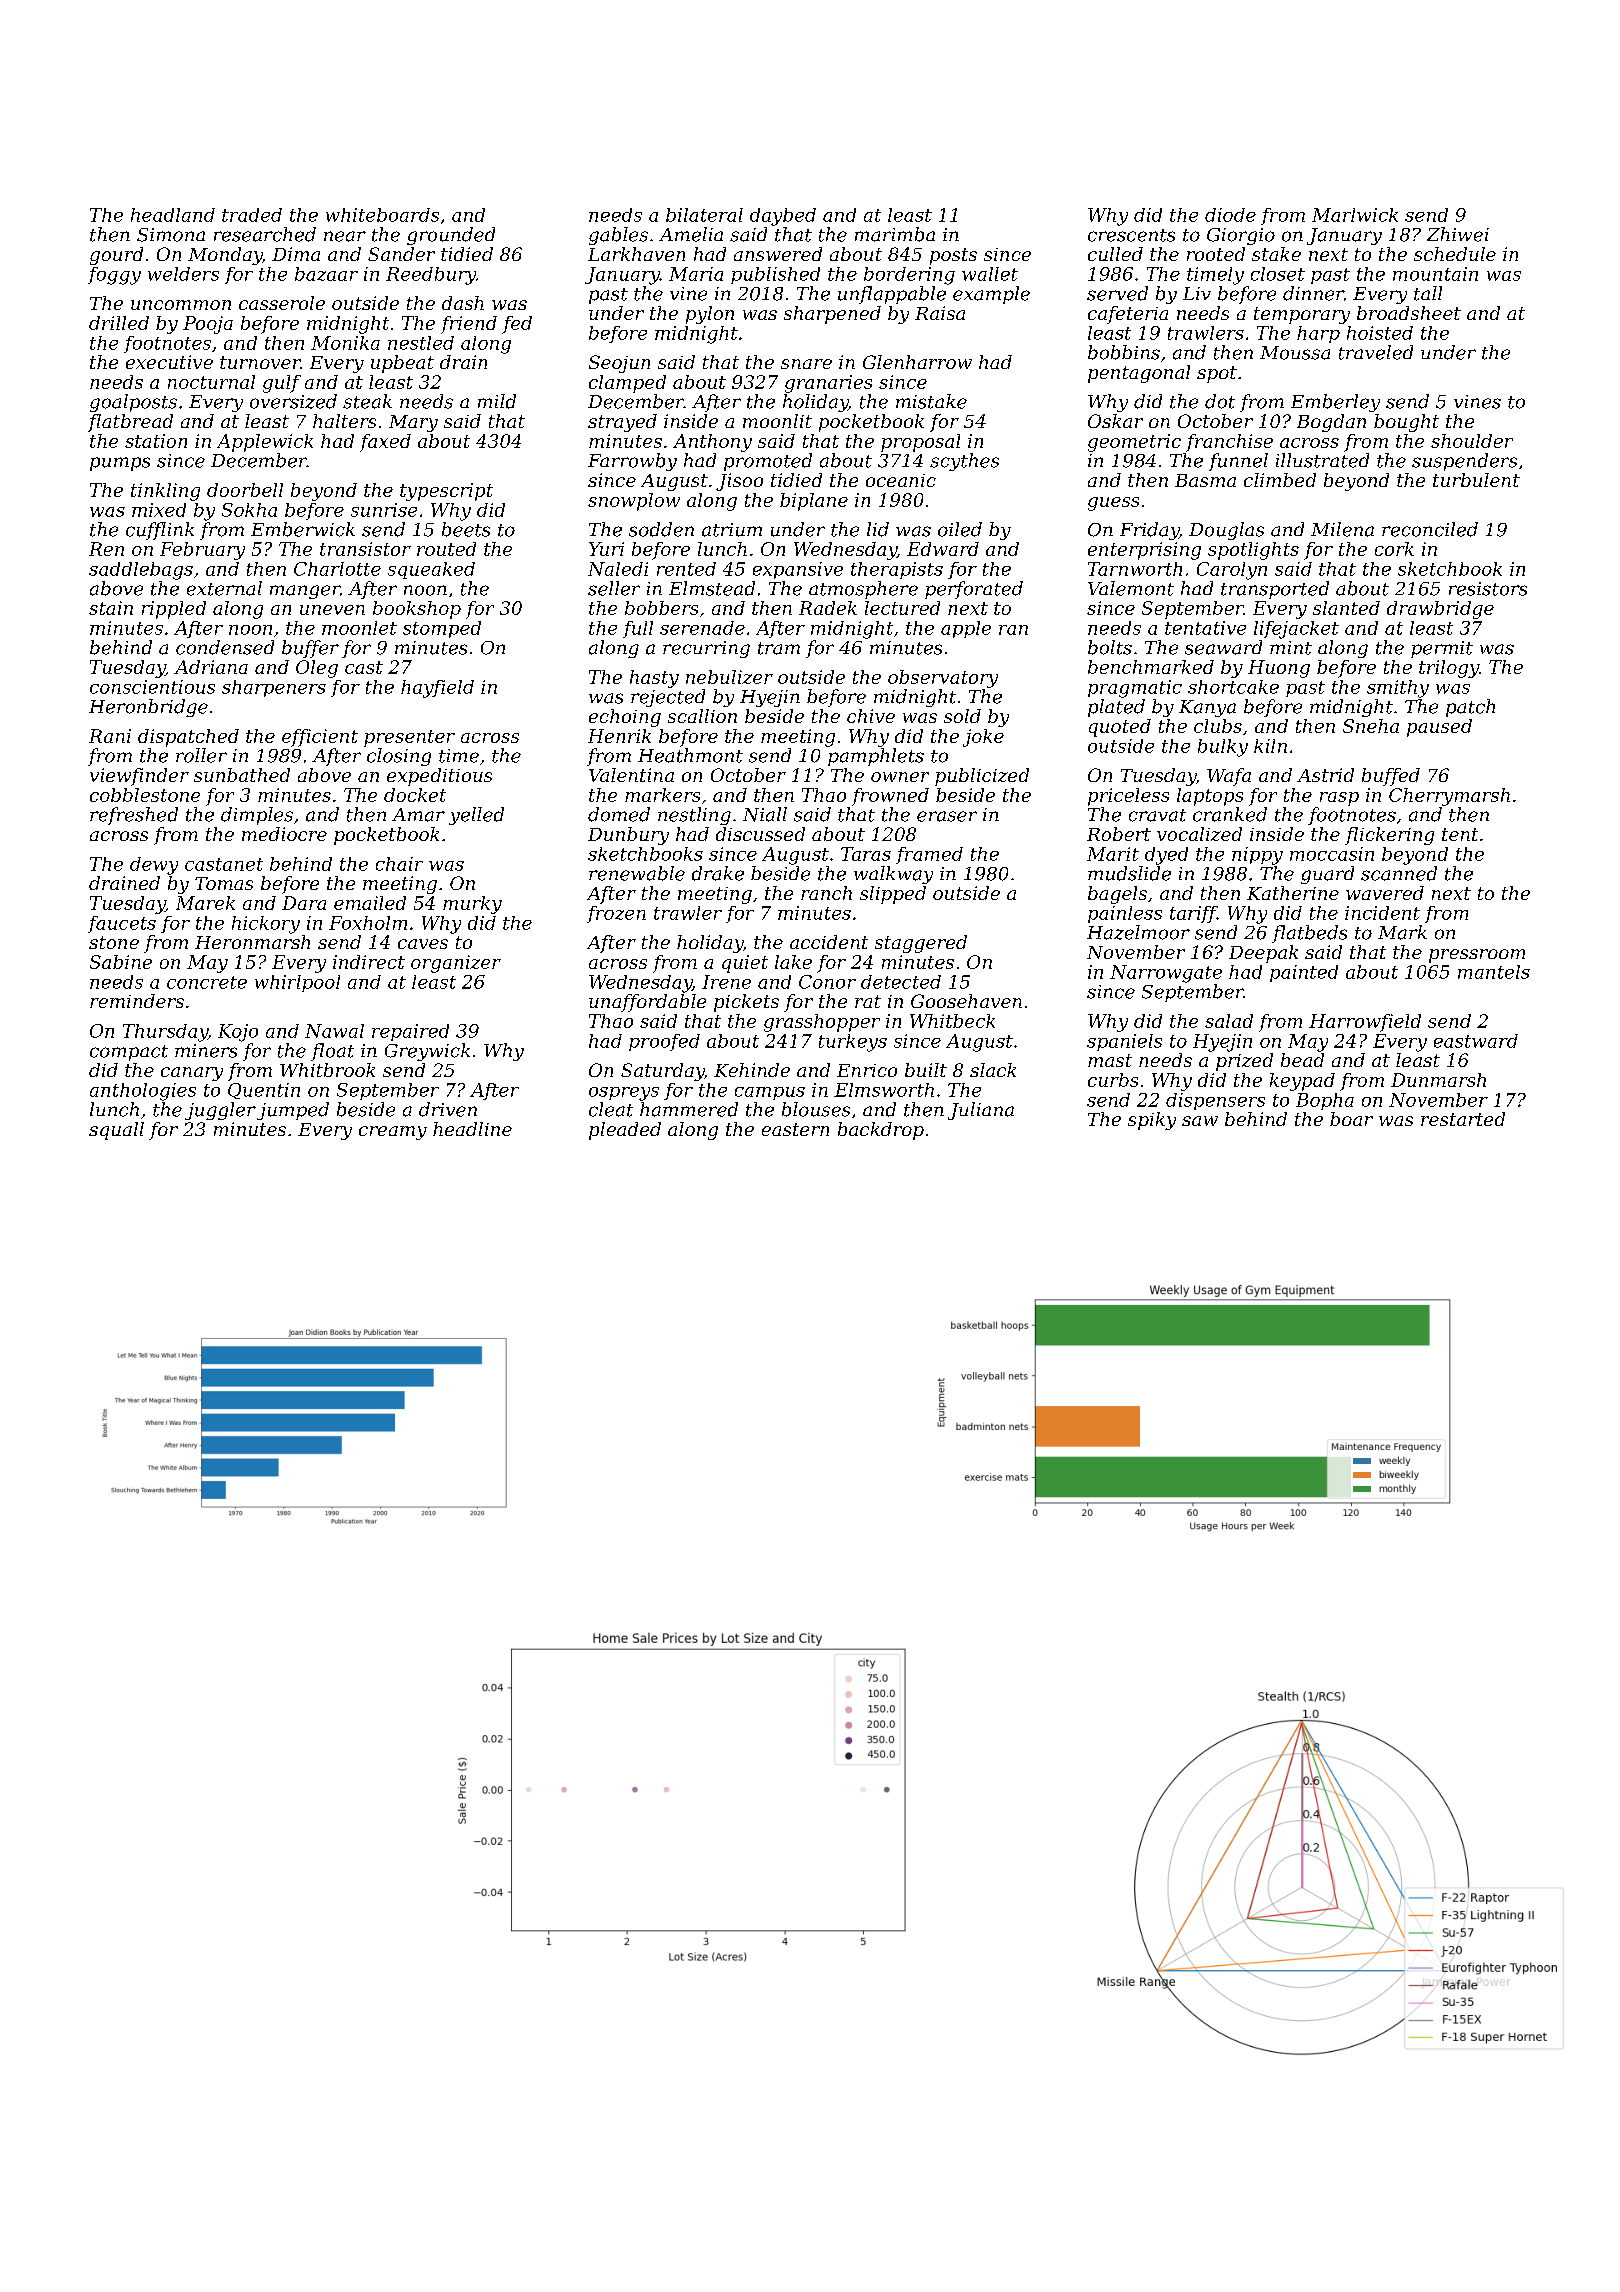 This document has height=2292, width=1620. I want to click on incident, so click(1382, 913).
